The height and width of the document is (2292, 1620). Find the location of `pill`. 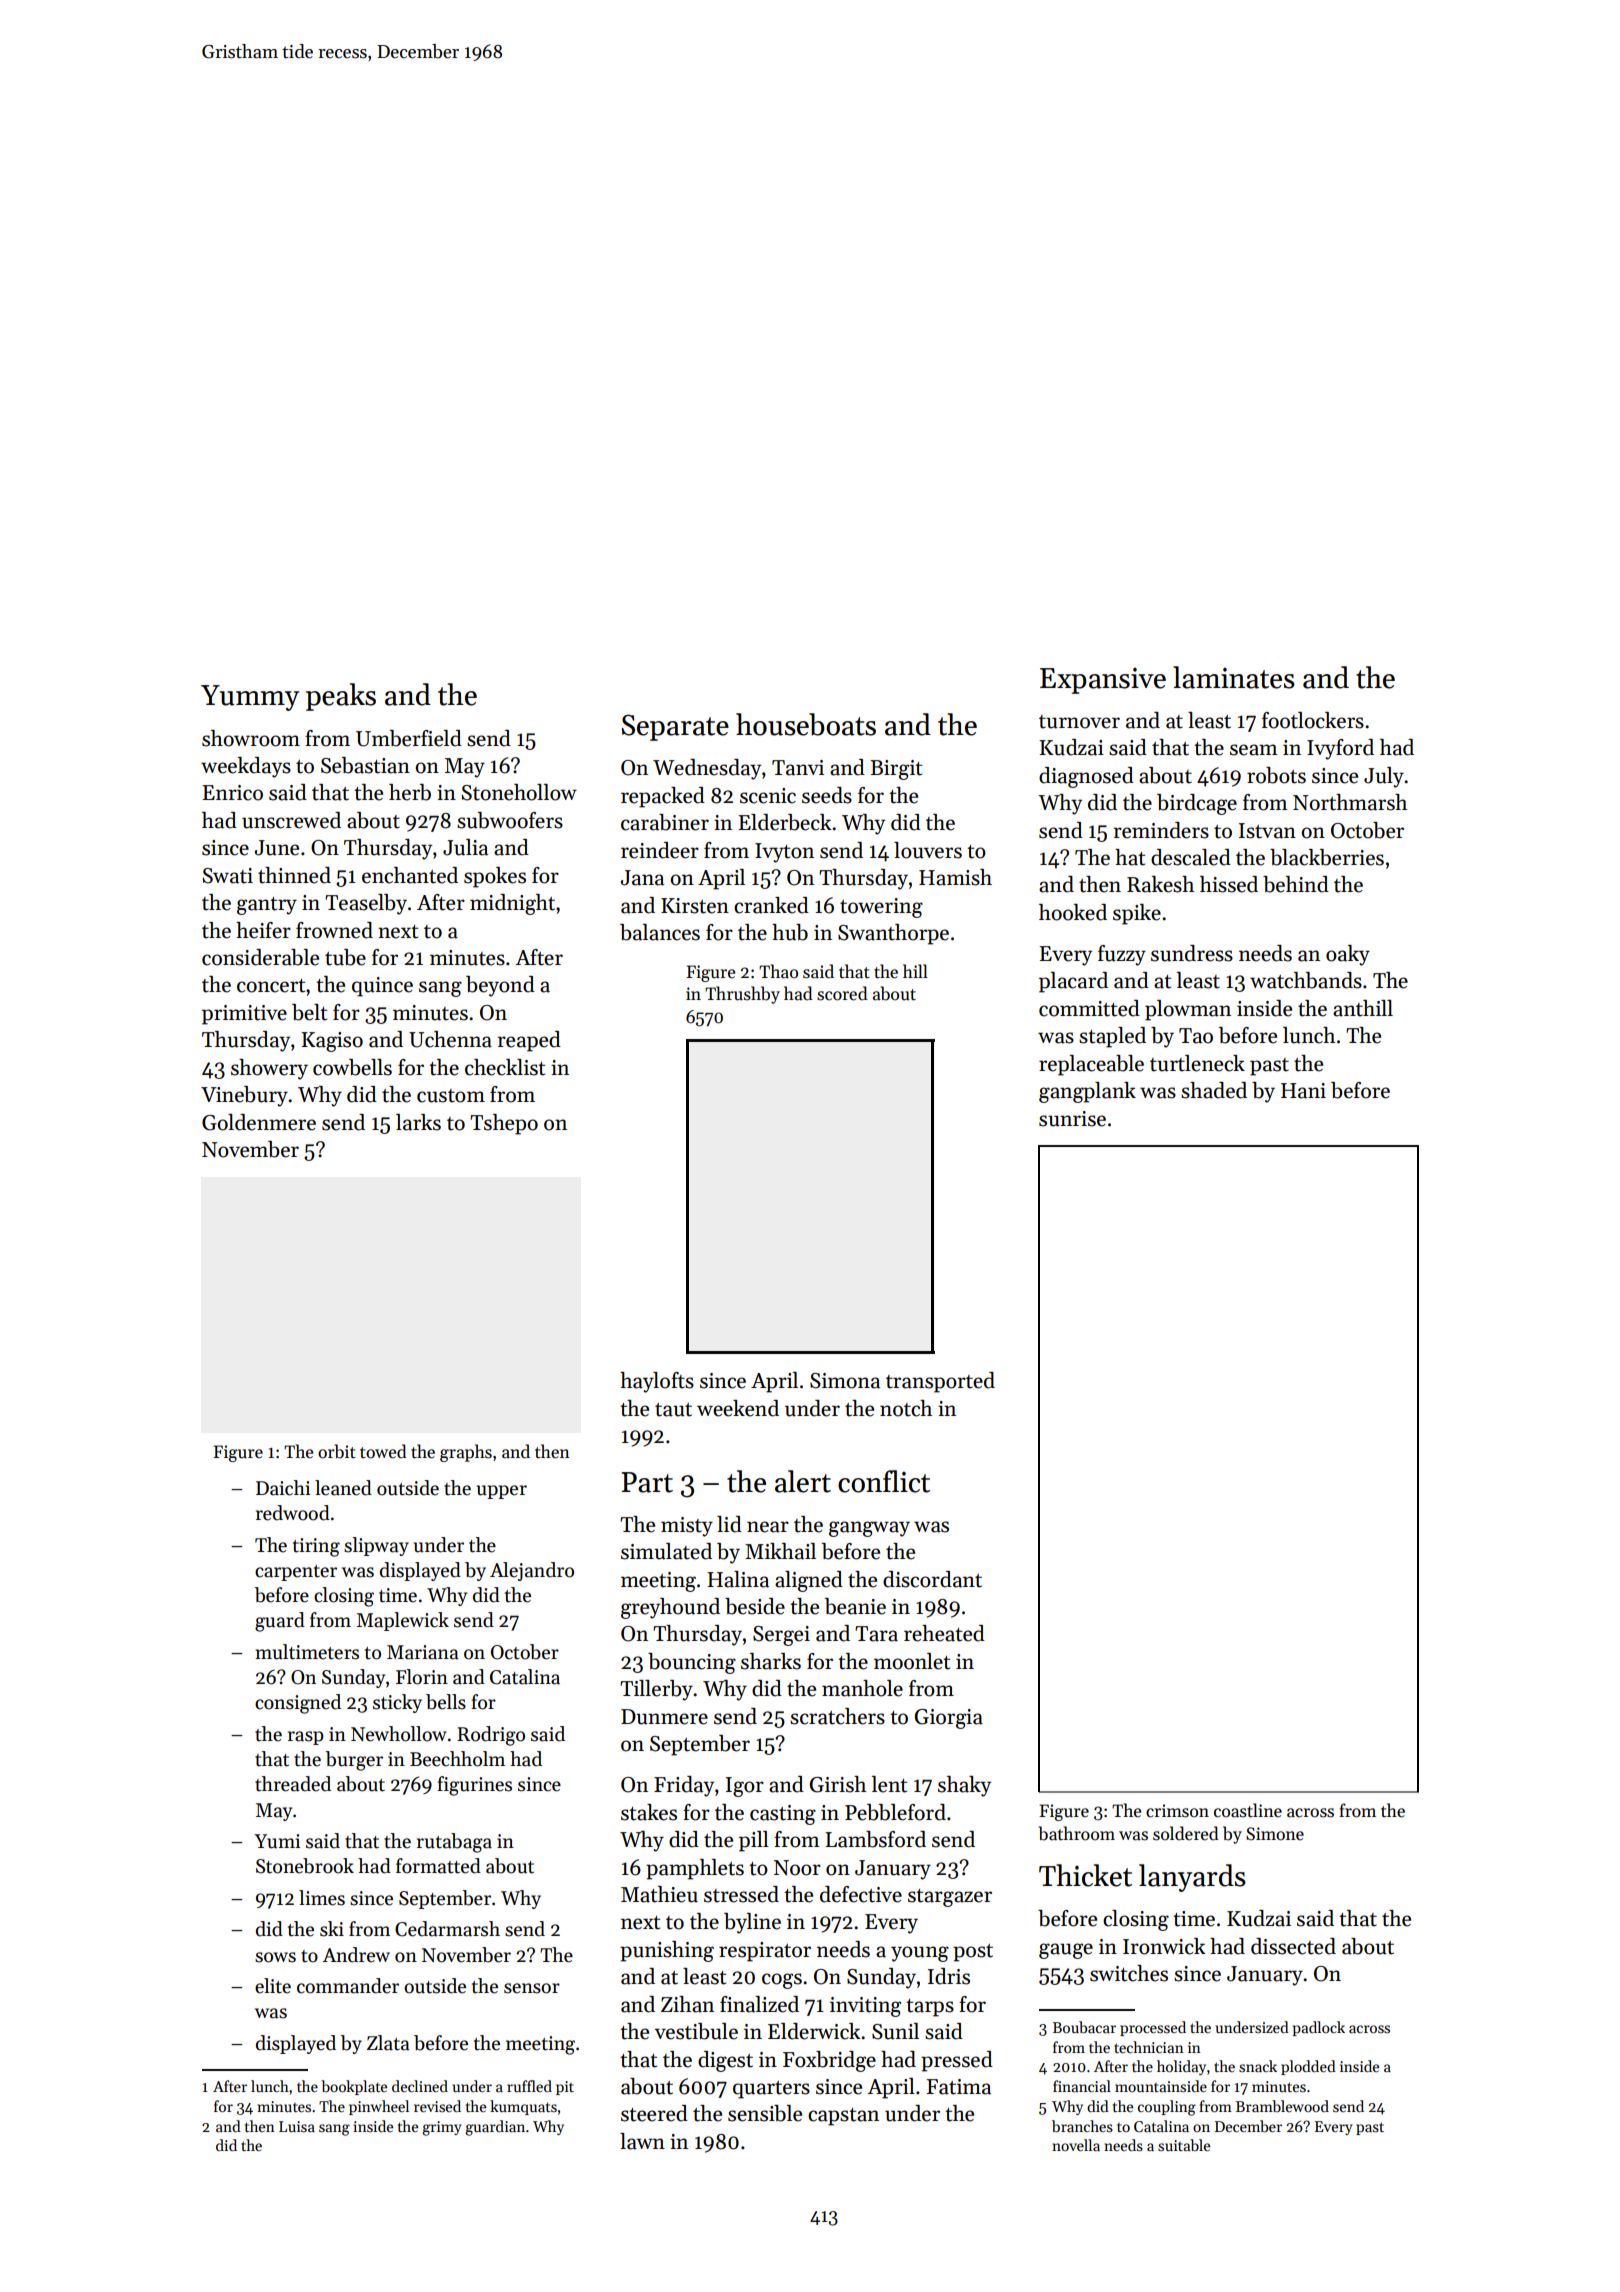

pill is located at coordinates (754, 1841).
